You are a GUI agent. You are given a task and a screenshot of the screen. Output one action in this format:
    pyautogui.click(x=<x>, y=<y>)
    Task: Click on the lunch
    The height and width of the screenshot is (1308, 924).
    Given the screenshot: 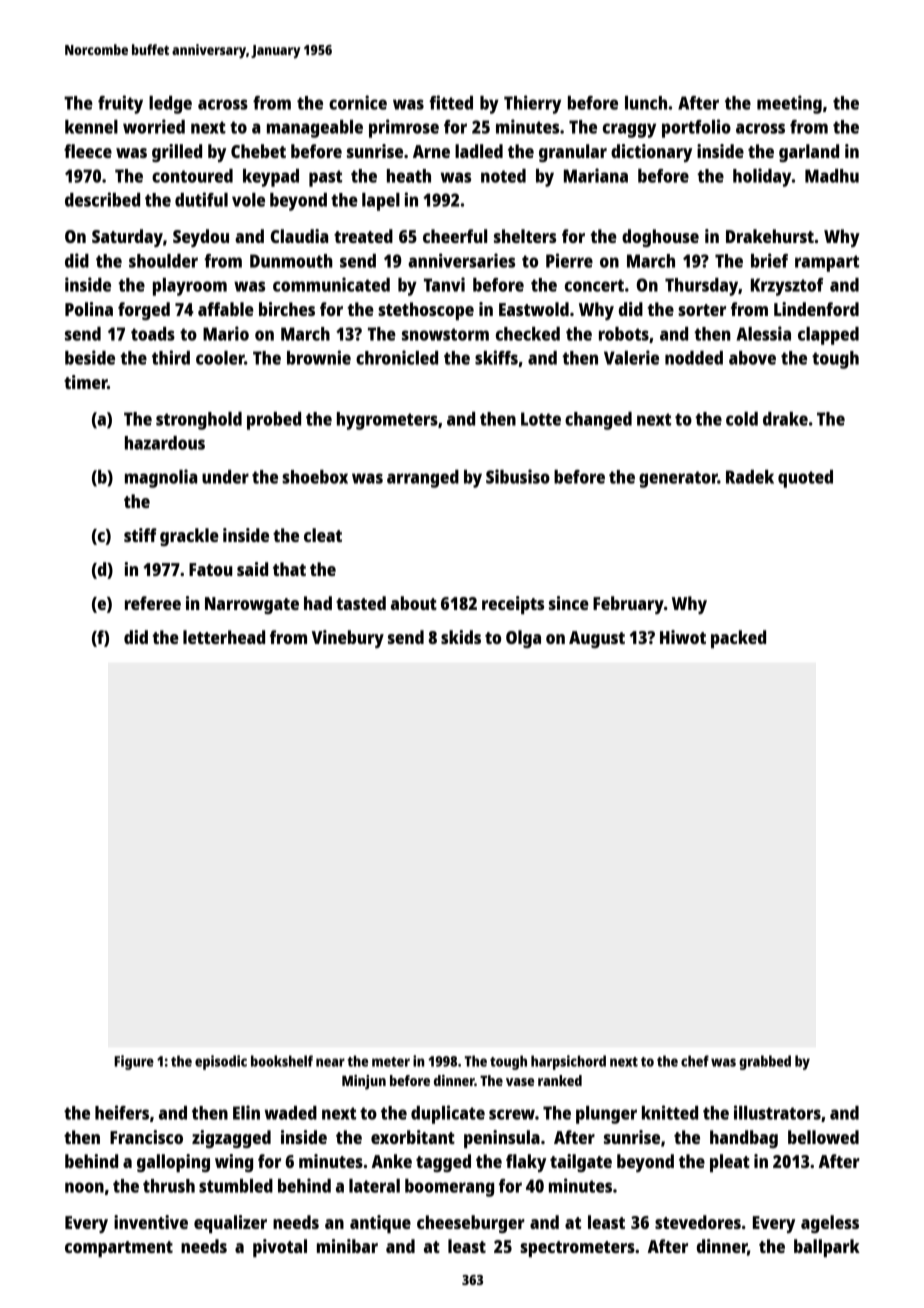 What is the action you would take?
    pyautogui.click(x=646, y=103)
